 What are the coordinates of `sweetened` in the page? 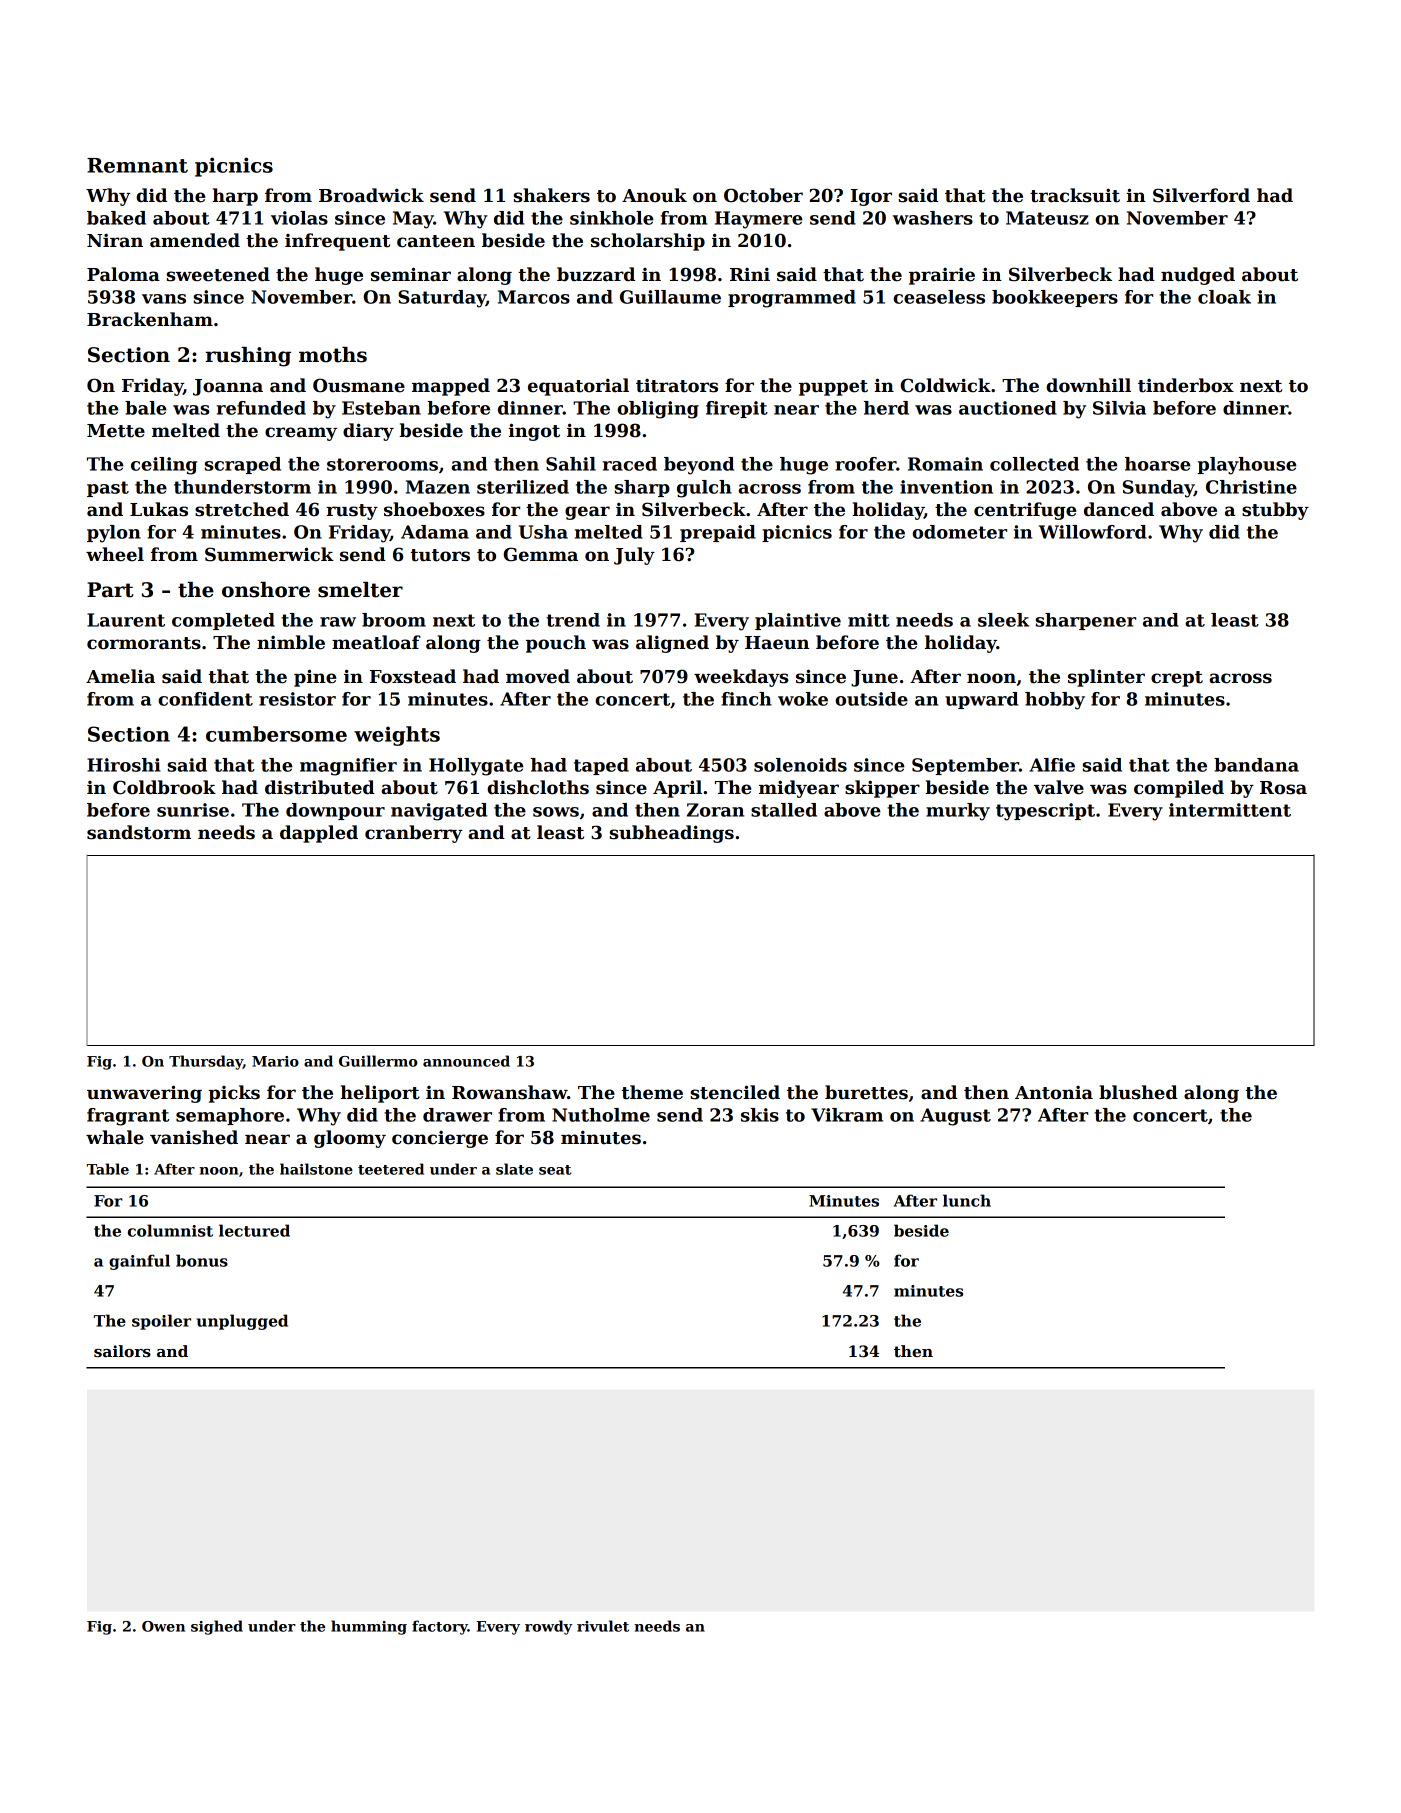 It's located at (218, 274).
